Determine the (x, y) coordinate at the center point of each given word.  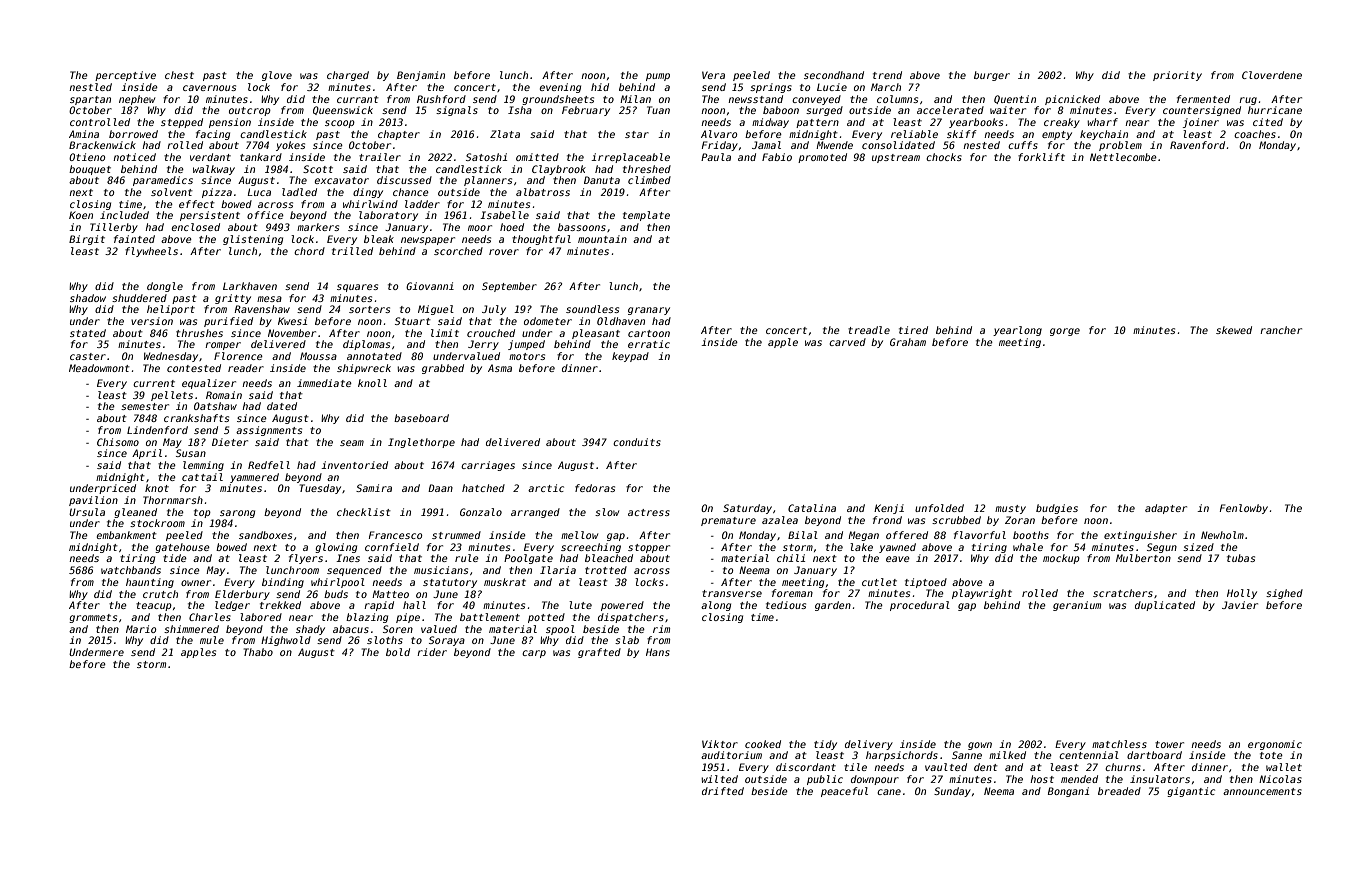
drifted (723, 791)
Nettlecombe (1123, 157)
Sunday (952, 792)
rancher (1281, 330)
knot (157, 488)
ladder (422, 204)
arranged (535, 513)
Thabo (258, 652)
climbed (649, 180)
